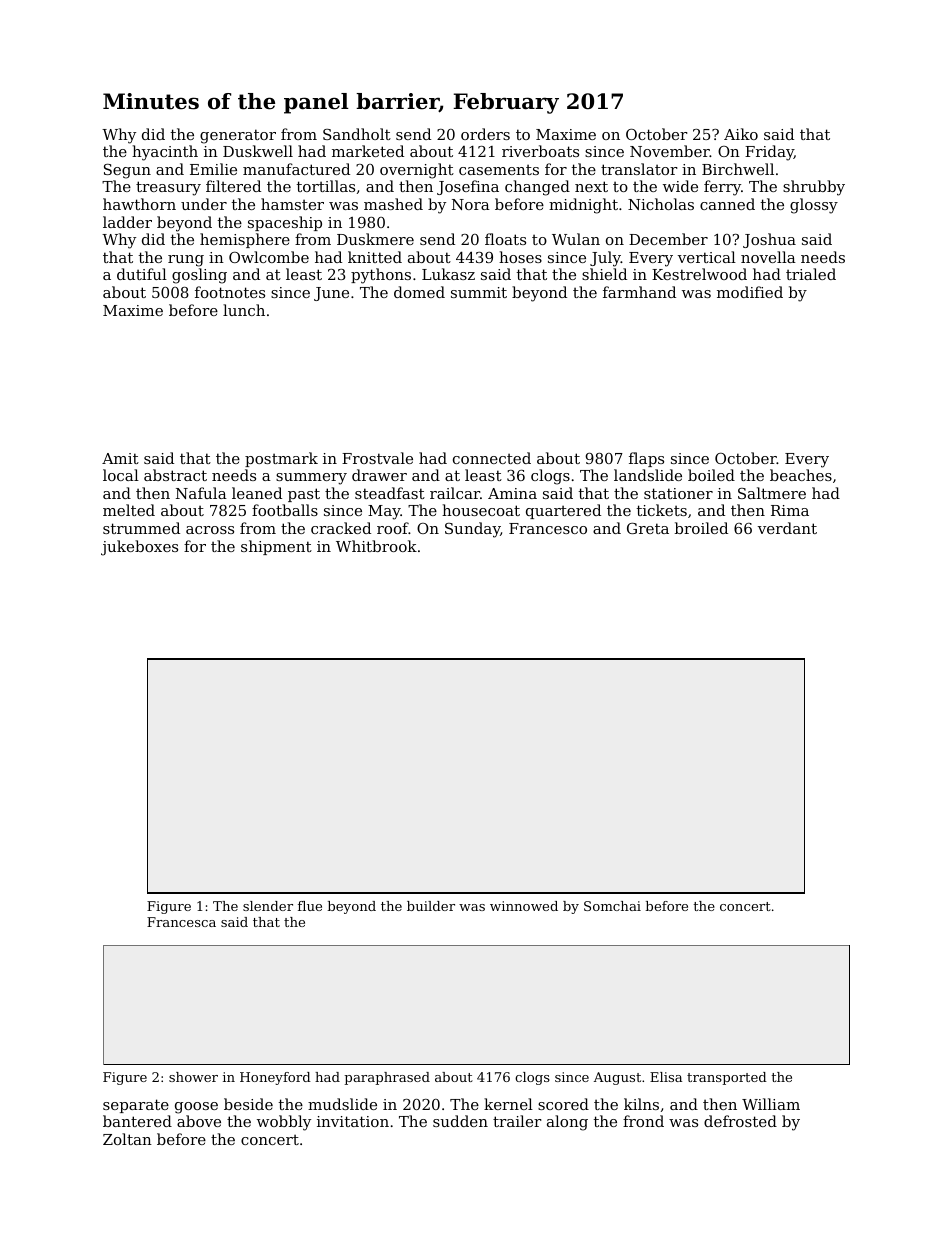 Image resolution: width=952 pixels, height=1233 pixels. Describe the element at coordinates (139, 548) in the screenshot. I see `jukeboxes` at that location.
